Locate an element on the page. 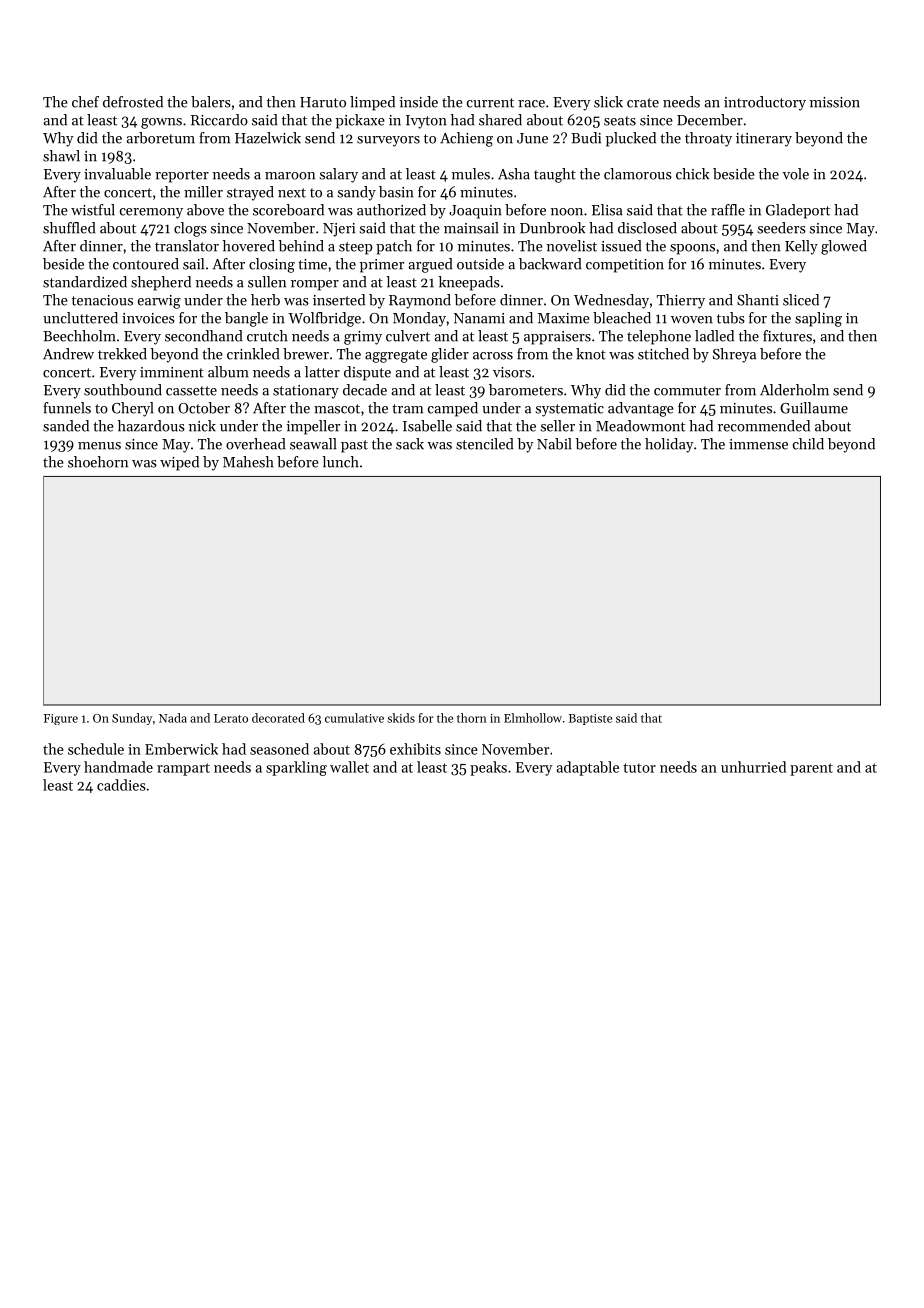 The image size is (924, 1308). holiday is located at coordinates (669, 445).
